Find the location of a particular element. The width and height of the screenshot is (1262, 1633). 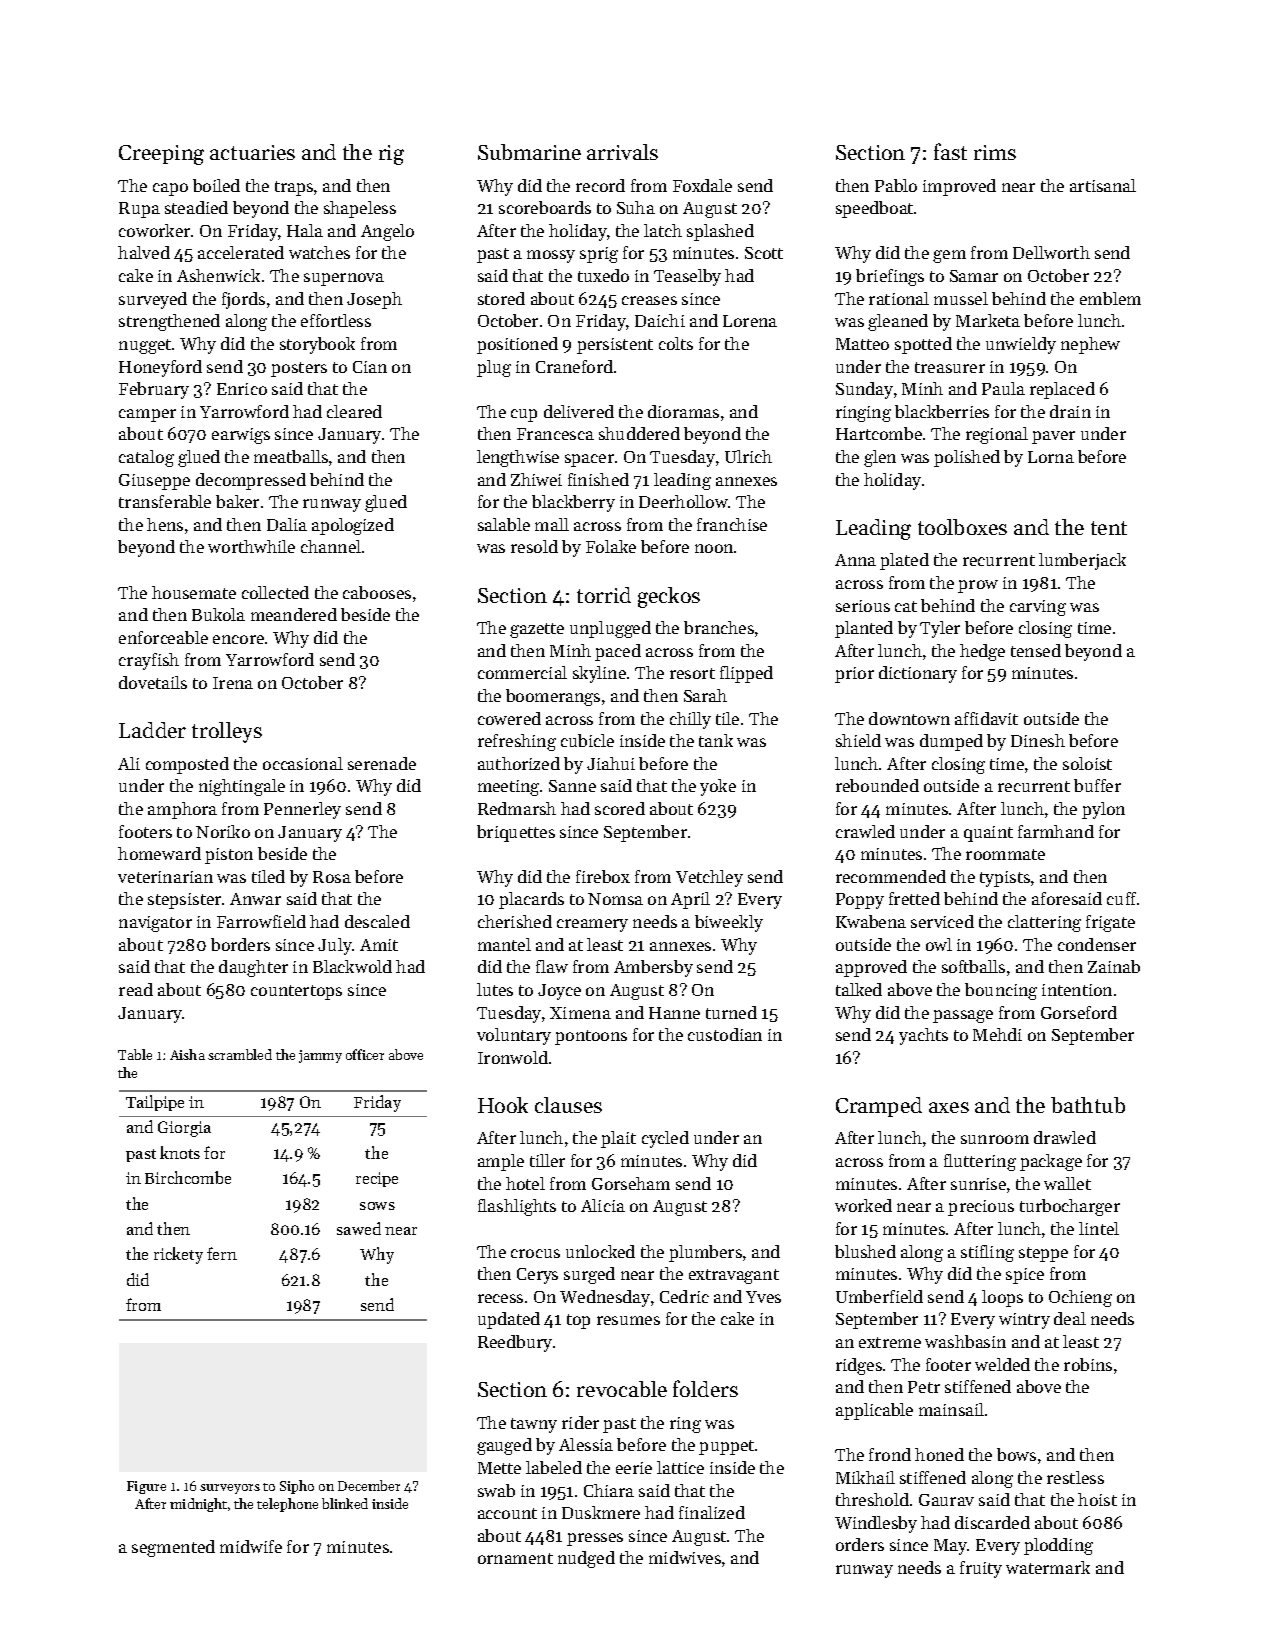

typists is located at coordinates (1005, 879).
